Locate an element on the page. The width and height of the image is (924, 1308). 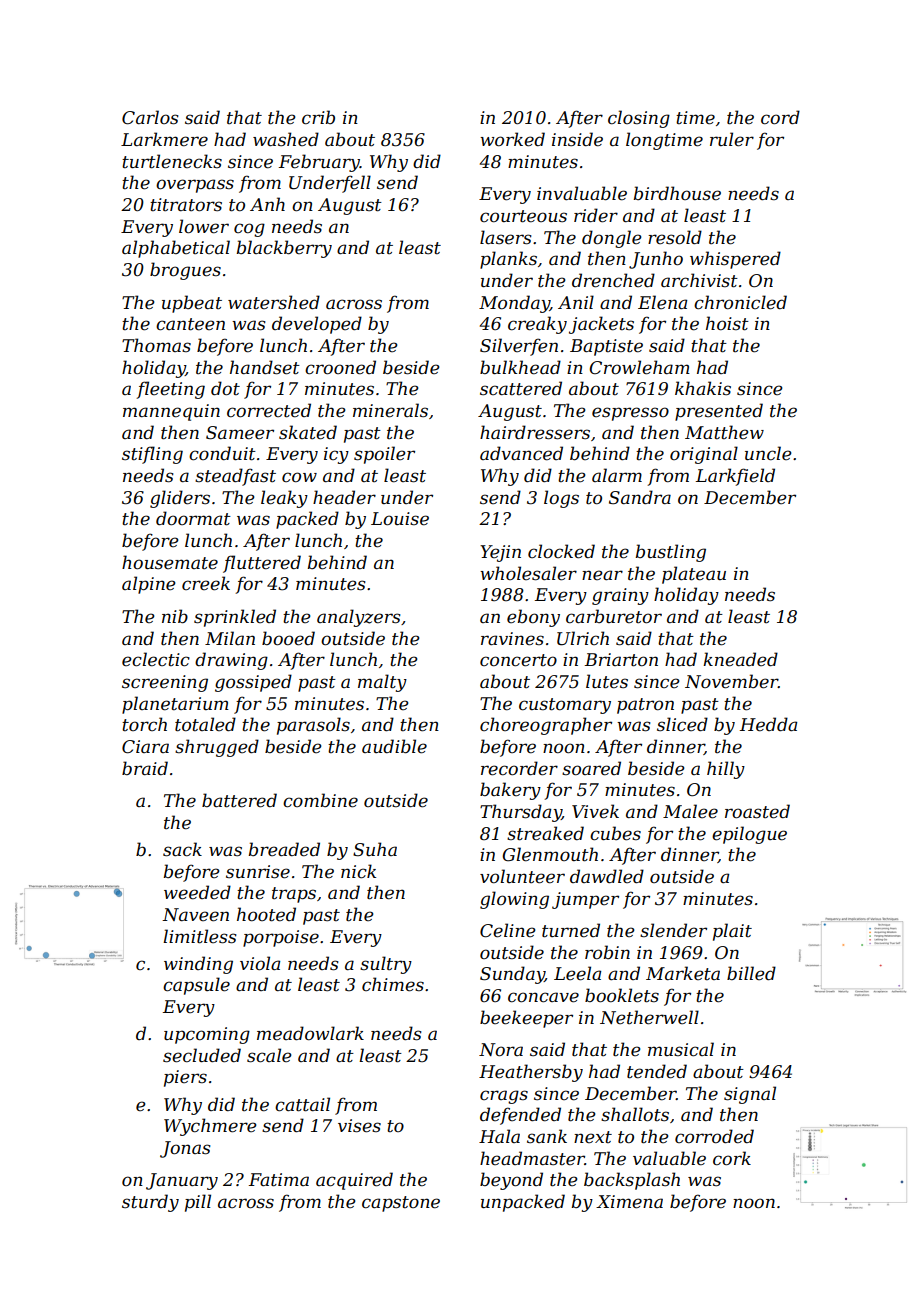
creek is located at coordinates (206, 583).
